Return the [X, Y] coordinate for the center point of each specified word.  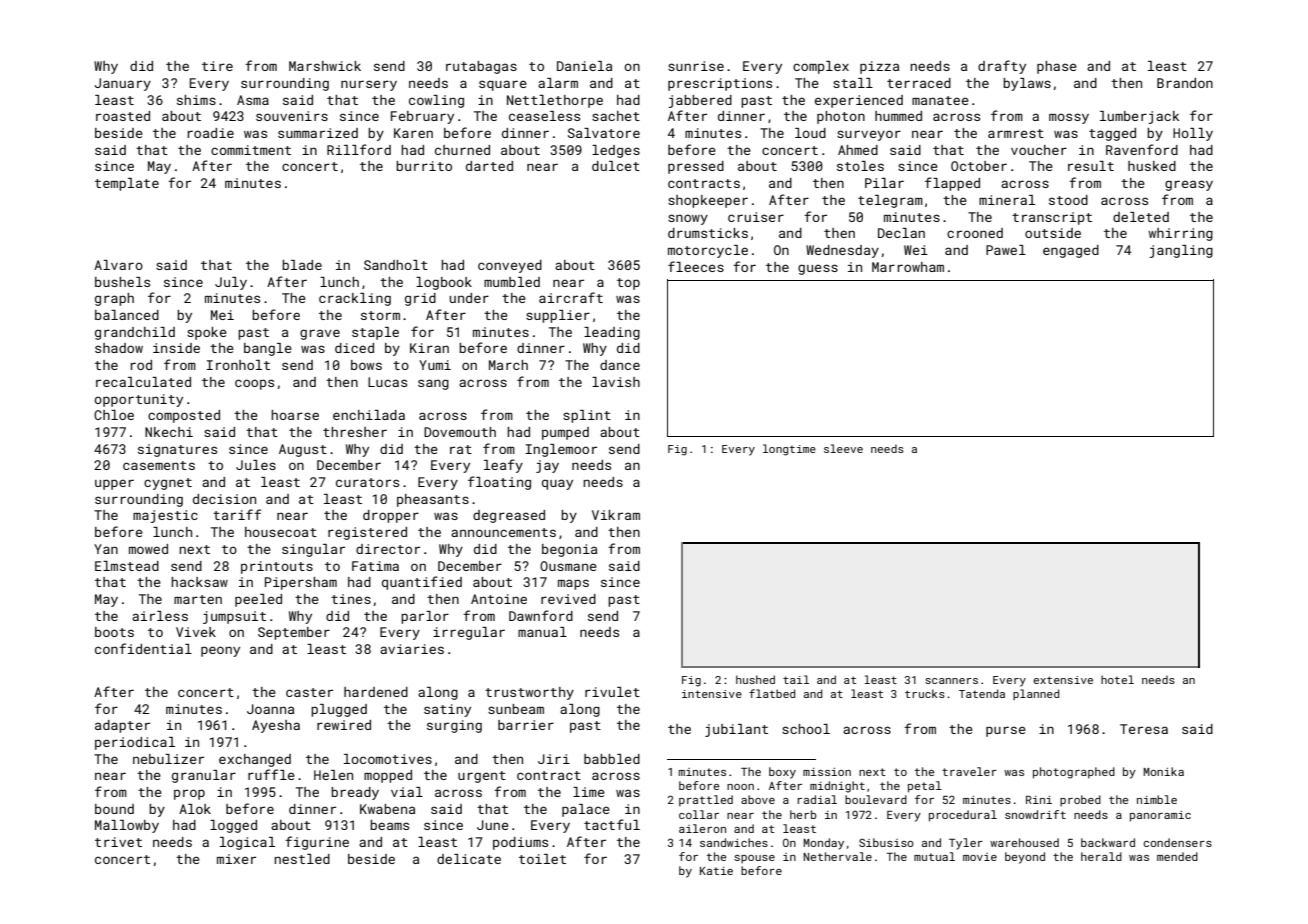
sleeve [843, 448]
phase [1057, 67]
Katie [716, 871]
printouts [277, 567]
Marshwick [325, 66]
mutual [934, 856]
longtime [789, 450]
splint [587, 416]
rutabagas [481, 67]
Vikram [616, 515]
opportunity [138, 400]
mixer [236, 859]
